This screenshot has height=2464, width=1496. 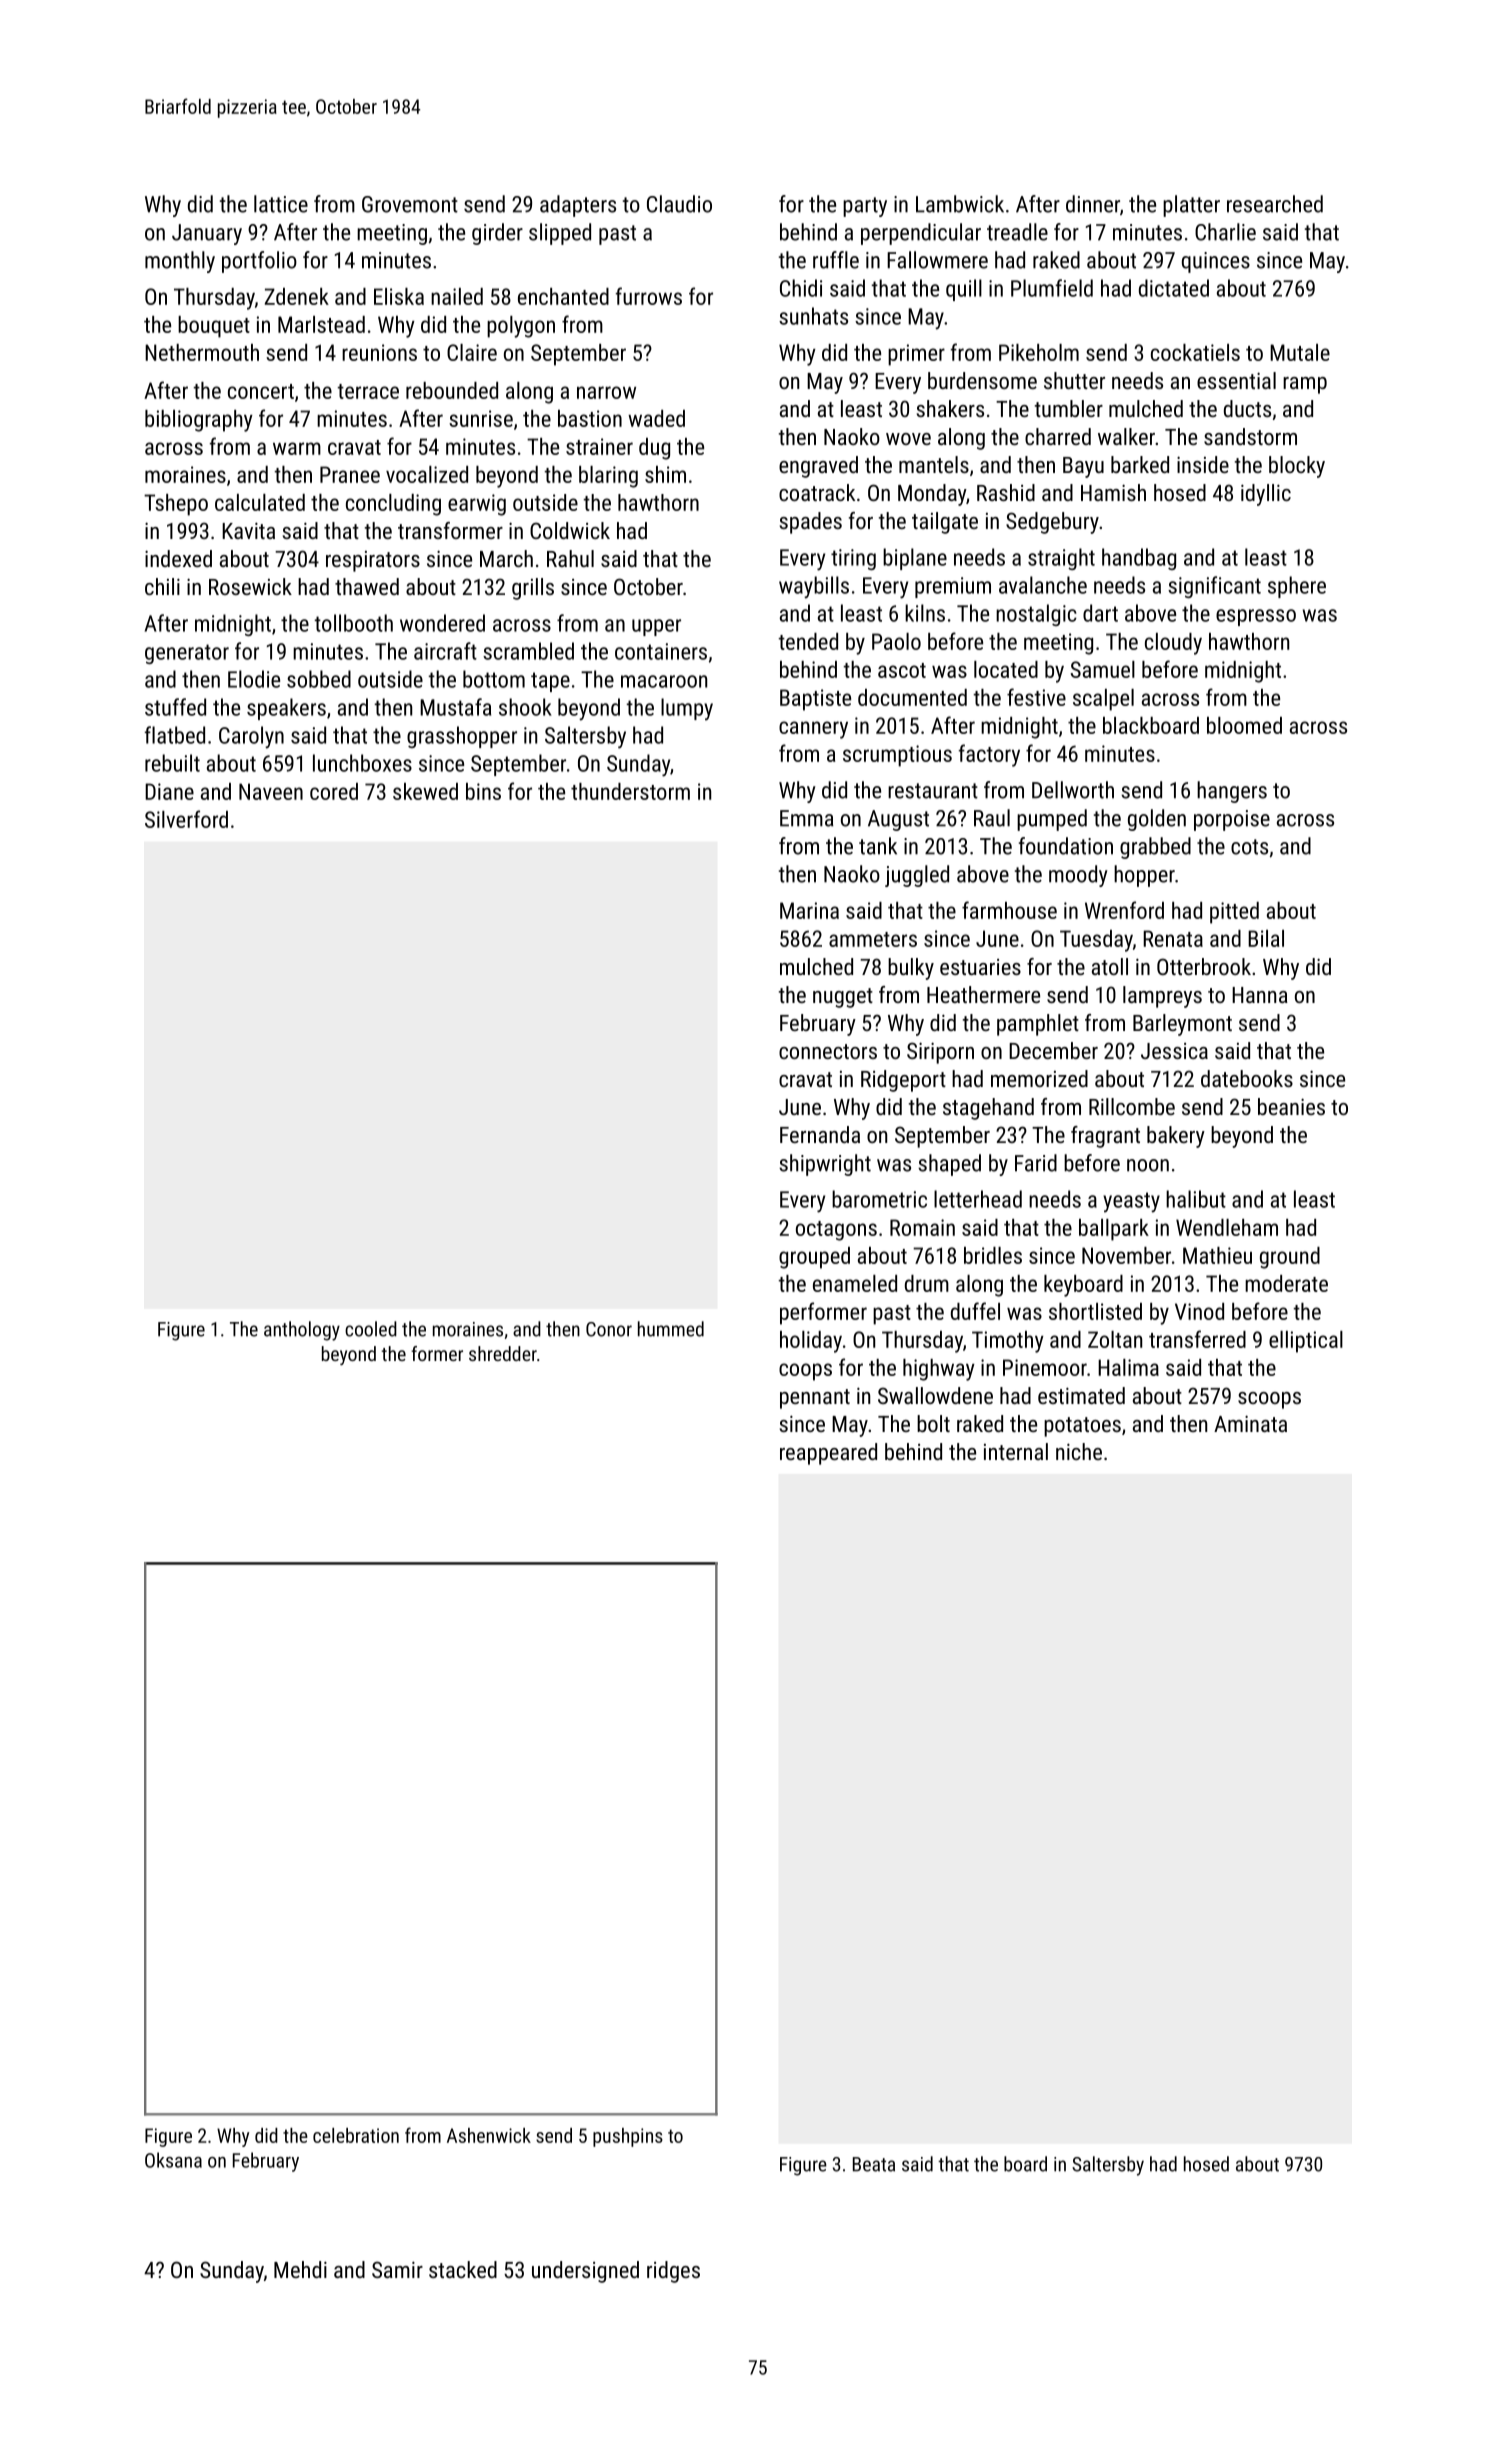 What do you see at coordinates (1250, 1423) in the screenshot?
I see `Aminata` at bounding box center [1250, 1423].
